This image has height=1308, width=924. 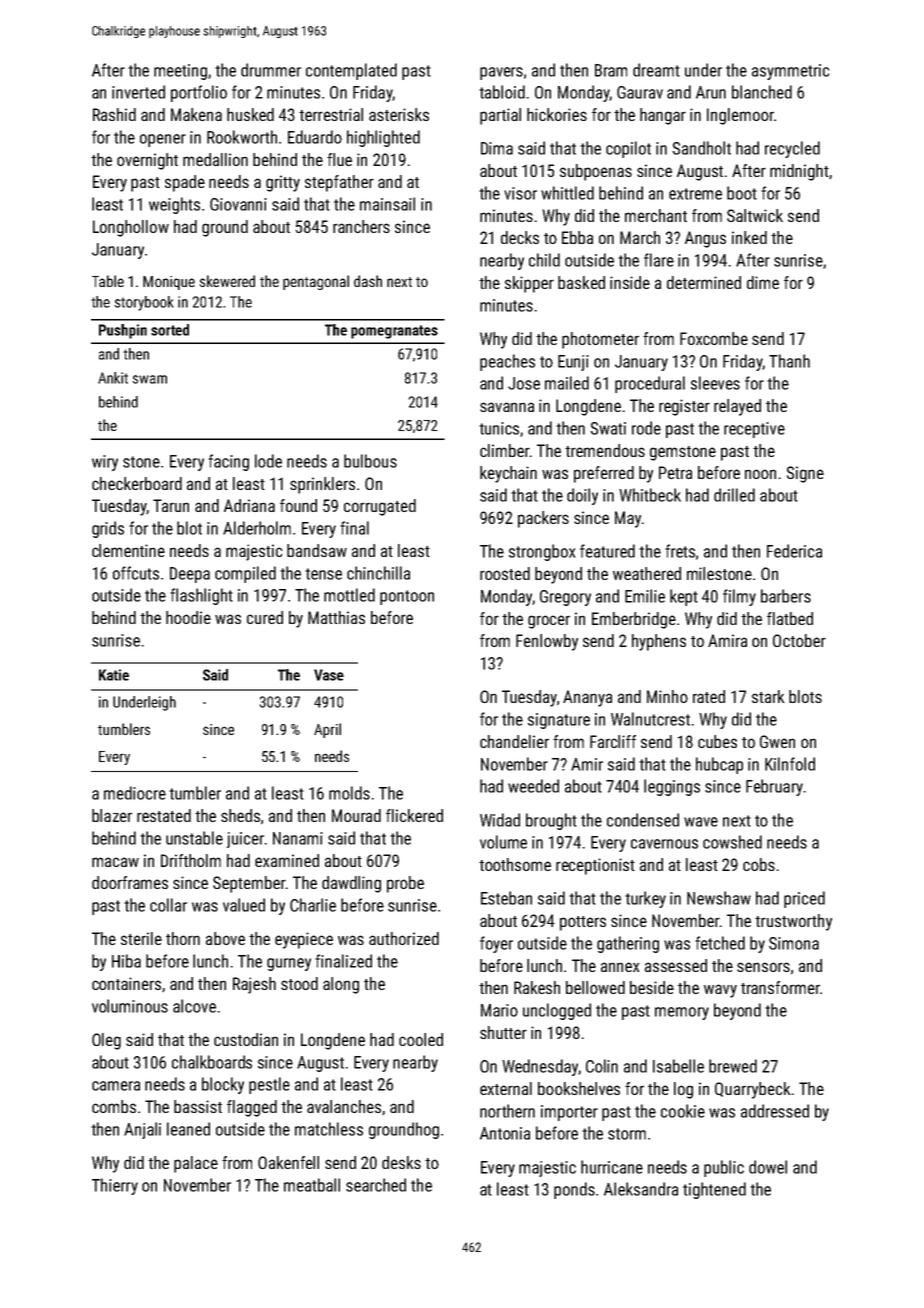 What do you see at coordinates (499, 428) in the image?
I see `tunics` at bounding box center [499, 428].
